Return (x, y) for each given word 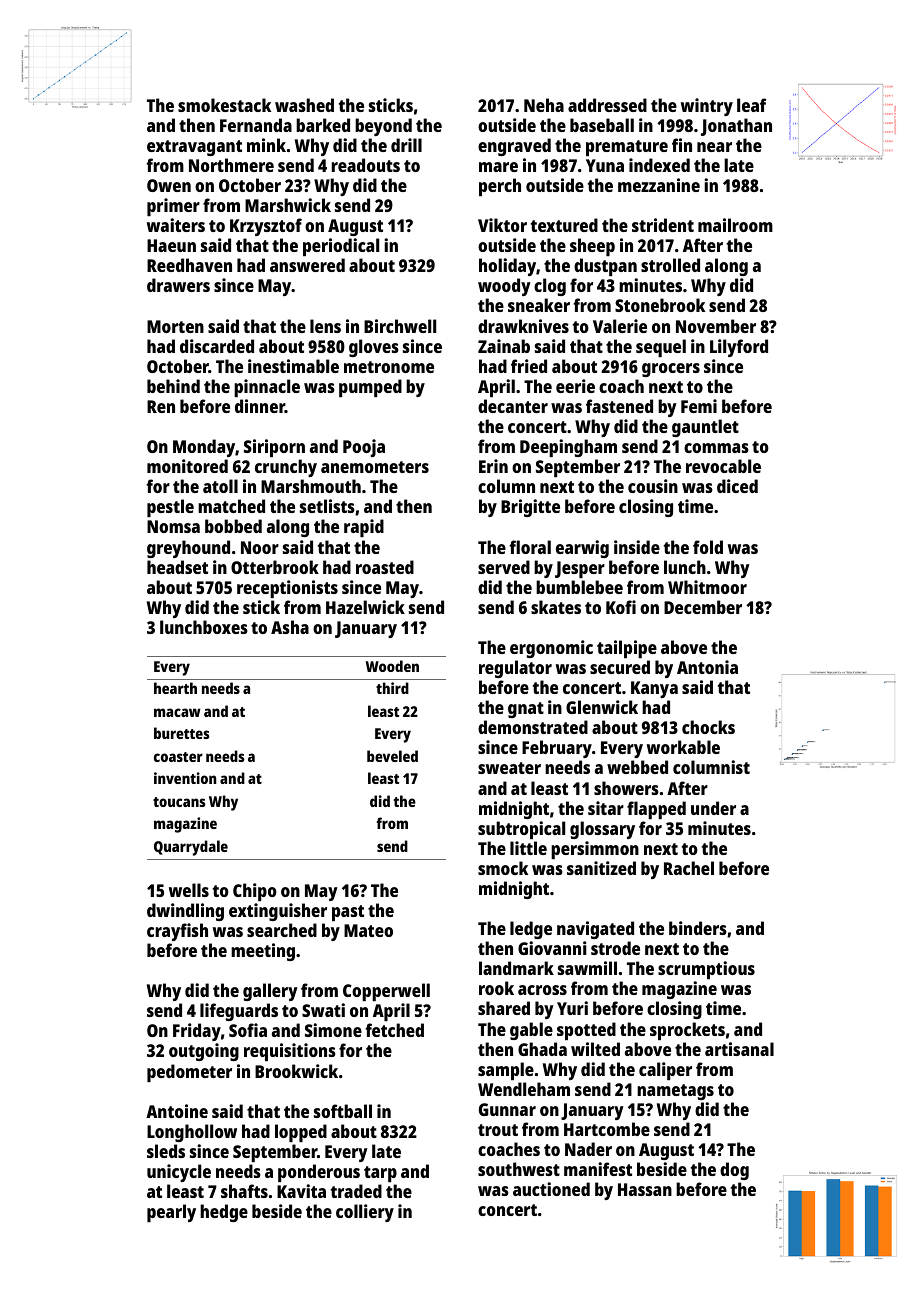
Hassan (645, 1189)
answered (307, 265)
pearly (171, 1213)
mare (498, 167)
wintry (707, 107)
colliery (365, 1213)
